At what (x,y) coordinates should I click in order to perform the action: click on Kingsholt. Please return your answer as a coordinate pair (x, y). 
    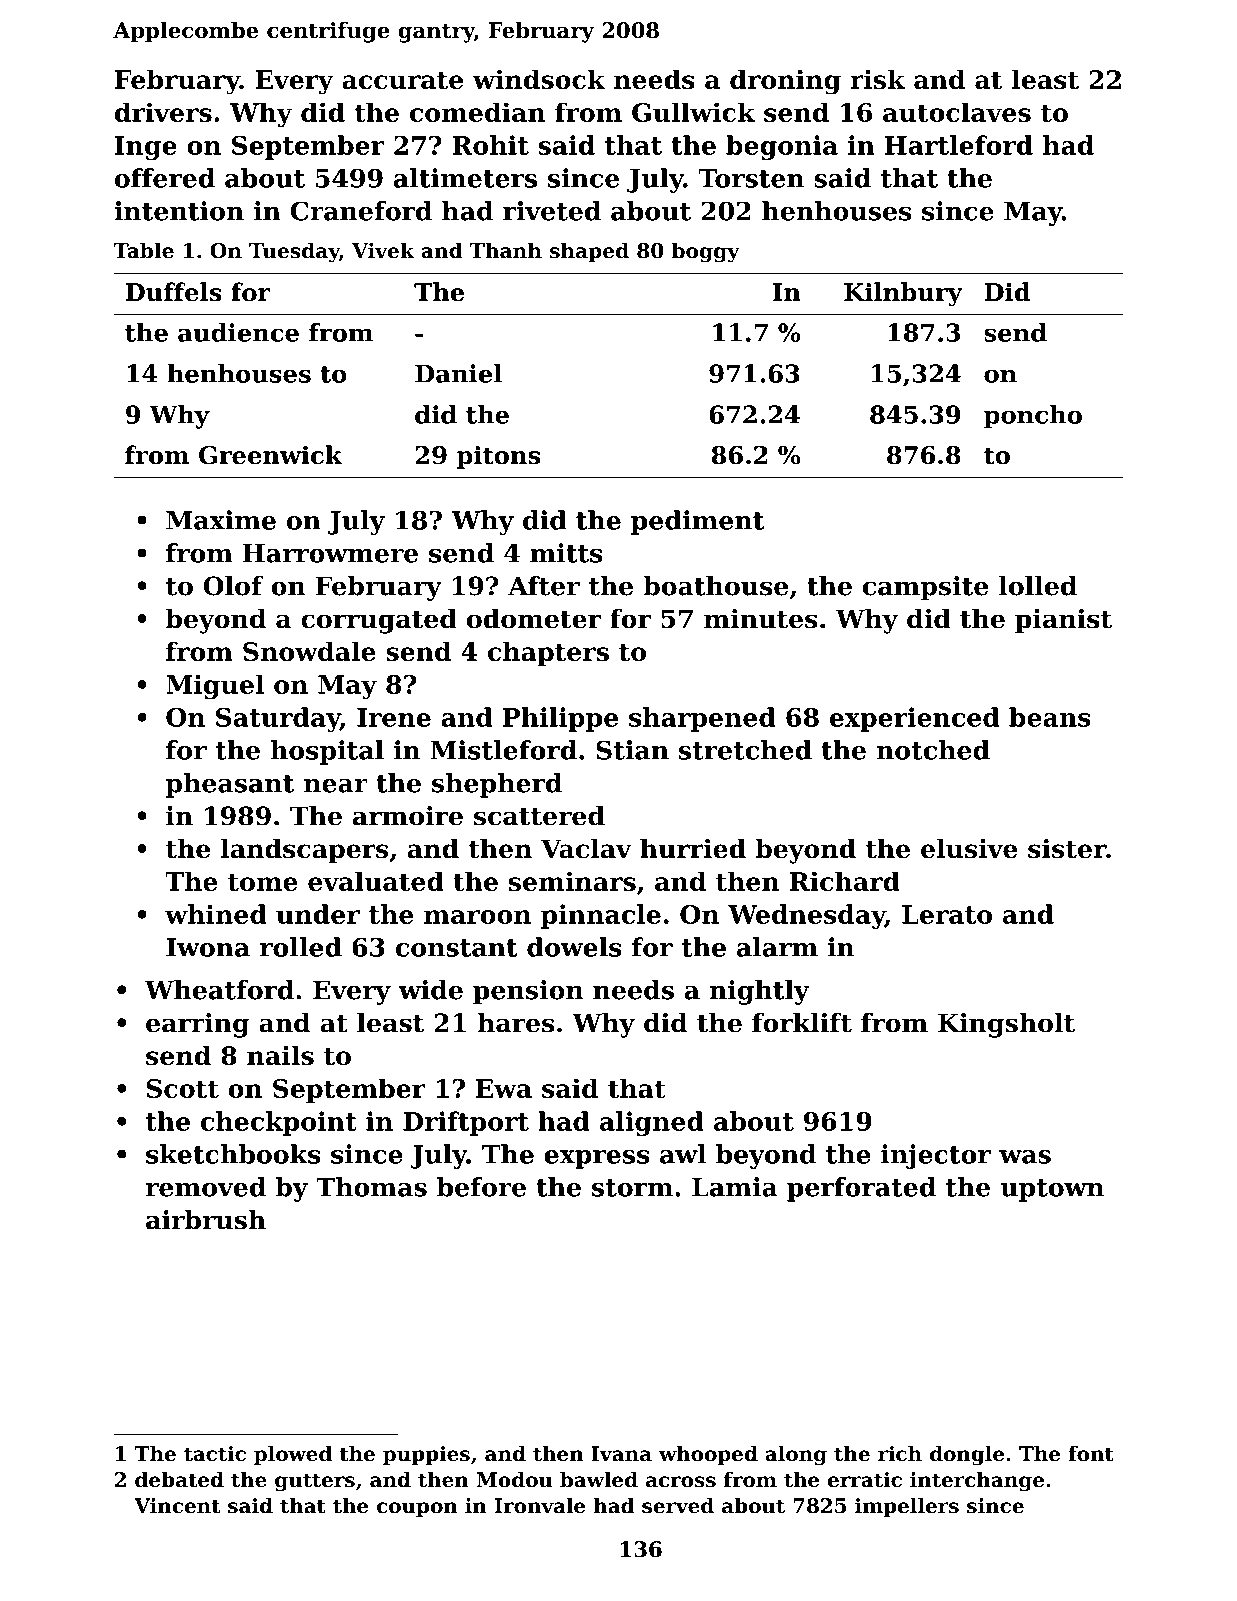
    Looking at the image, I should click on (1006, 1025).
